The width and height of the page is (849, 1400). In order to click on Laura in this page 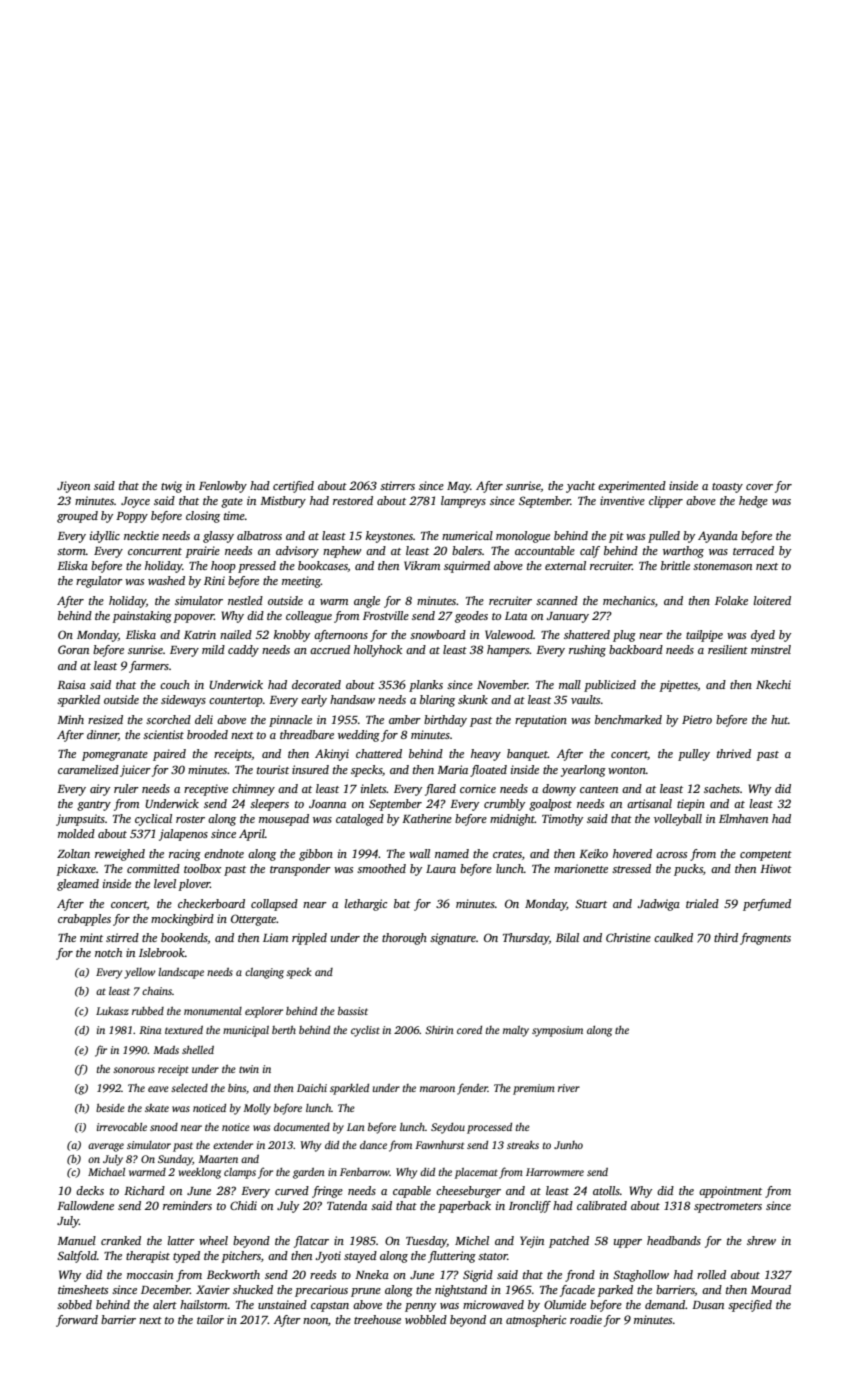, I will do `click(441, 869)`.
